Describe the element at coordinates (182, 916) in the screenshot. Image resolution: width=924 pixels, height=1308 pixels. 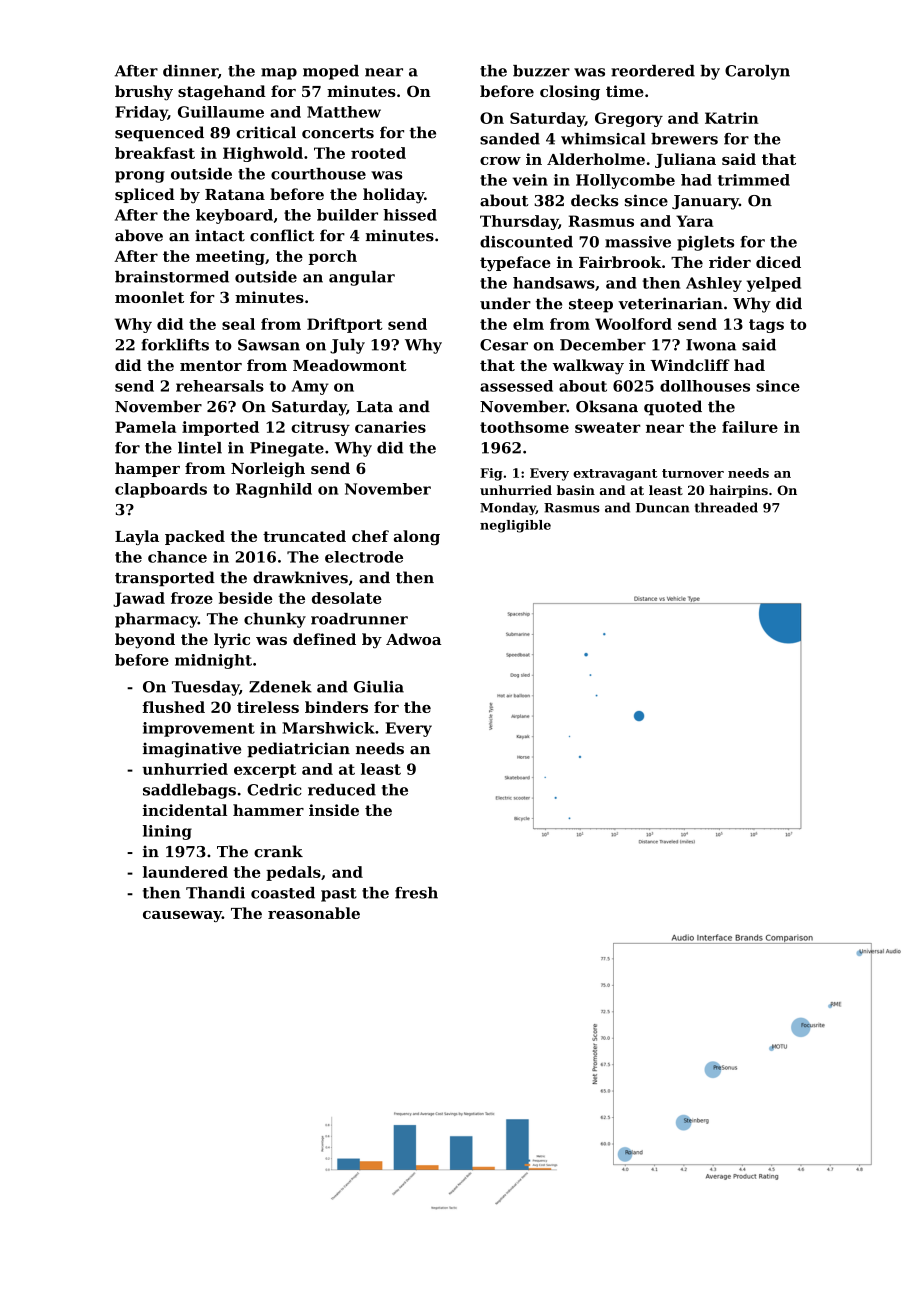
I see `causeway` at that location.
